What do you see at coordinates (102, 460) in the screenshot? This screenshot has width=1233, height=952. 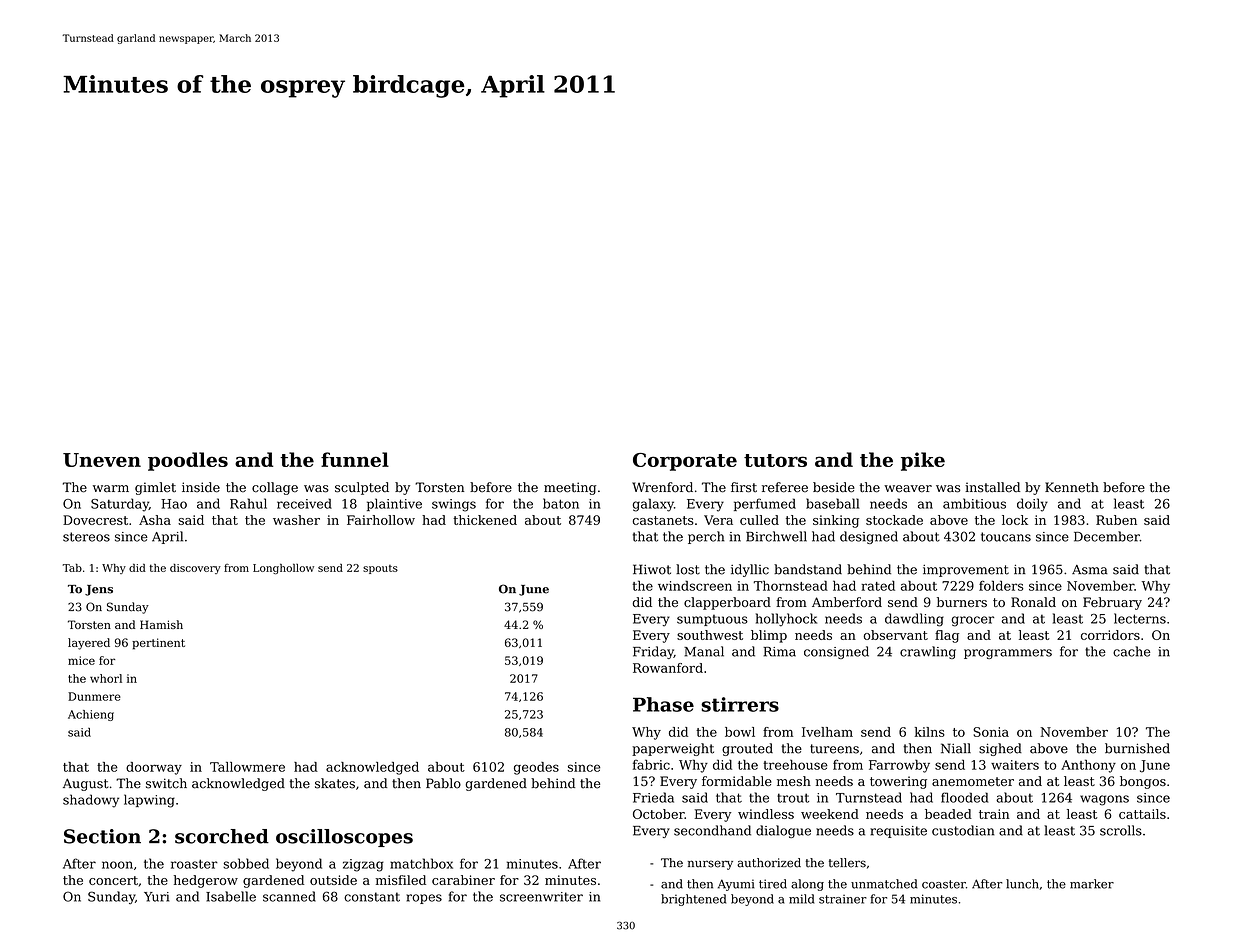 I see `Uneven` at bounding box center [102, 460].
